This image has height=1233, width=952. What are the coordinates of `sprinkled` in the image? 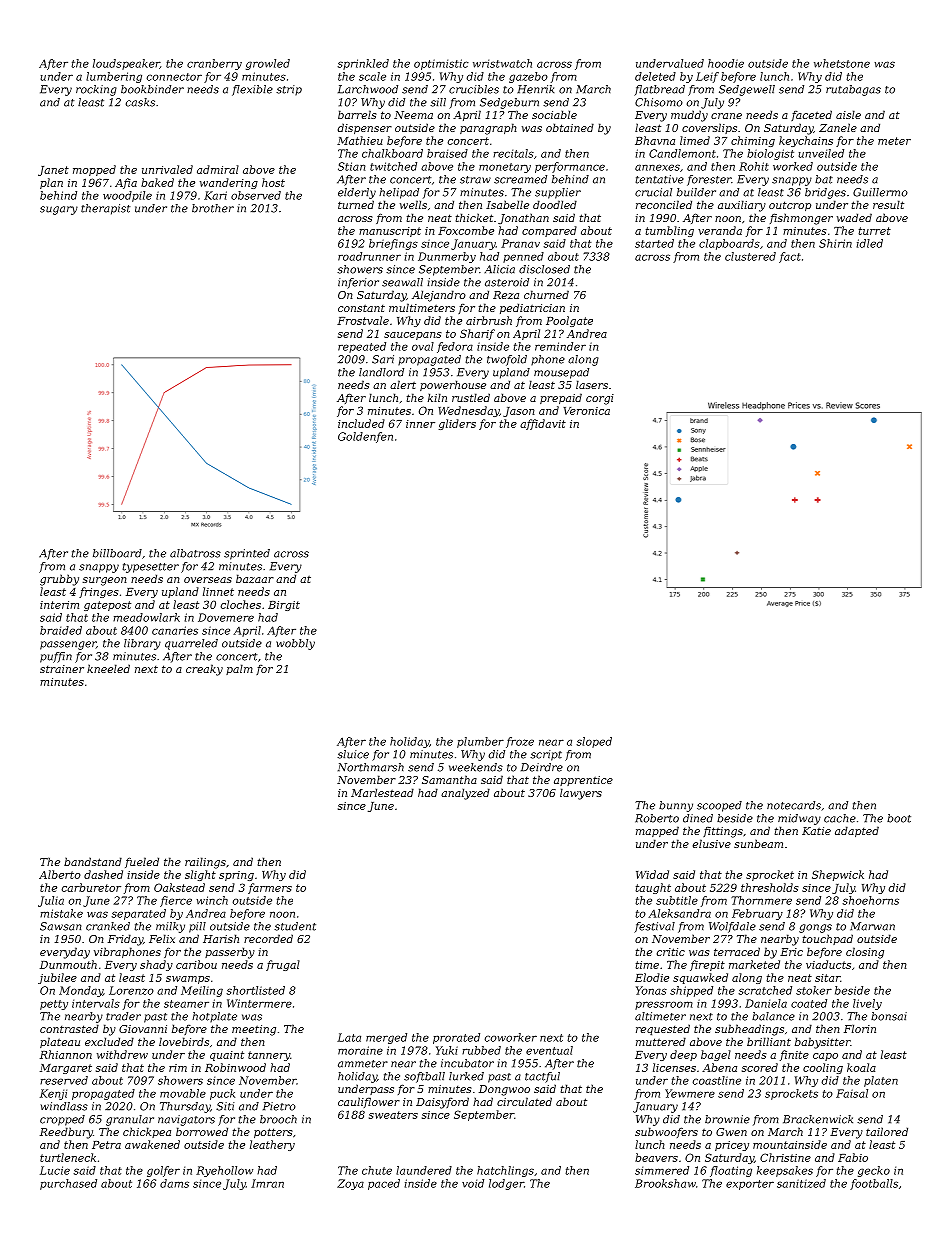 It's located at (363, 64).
